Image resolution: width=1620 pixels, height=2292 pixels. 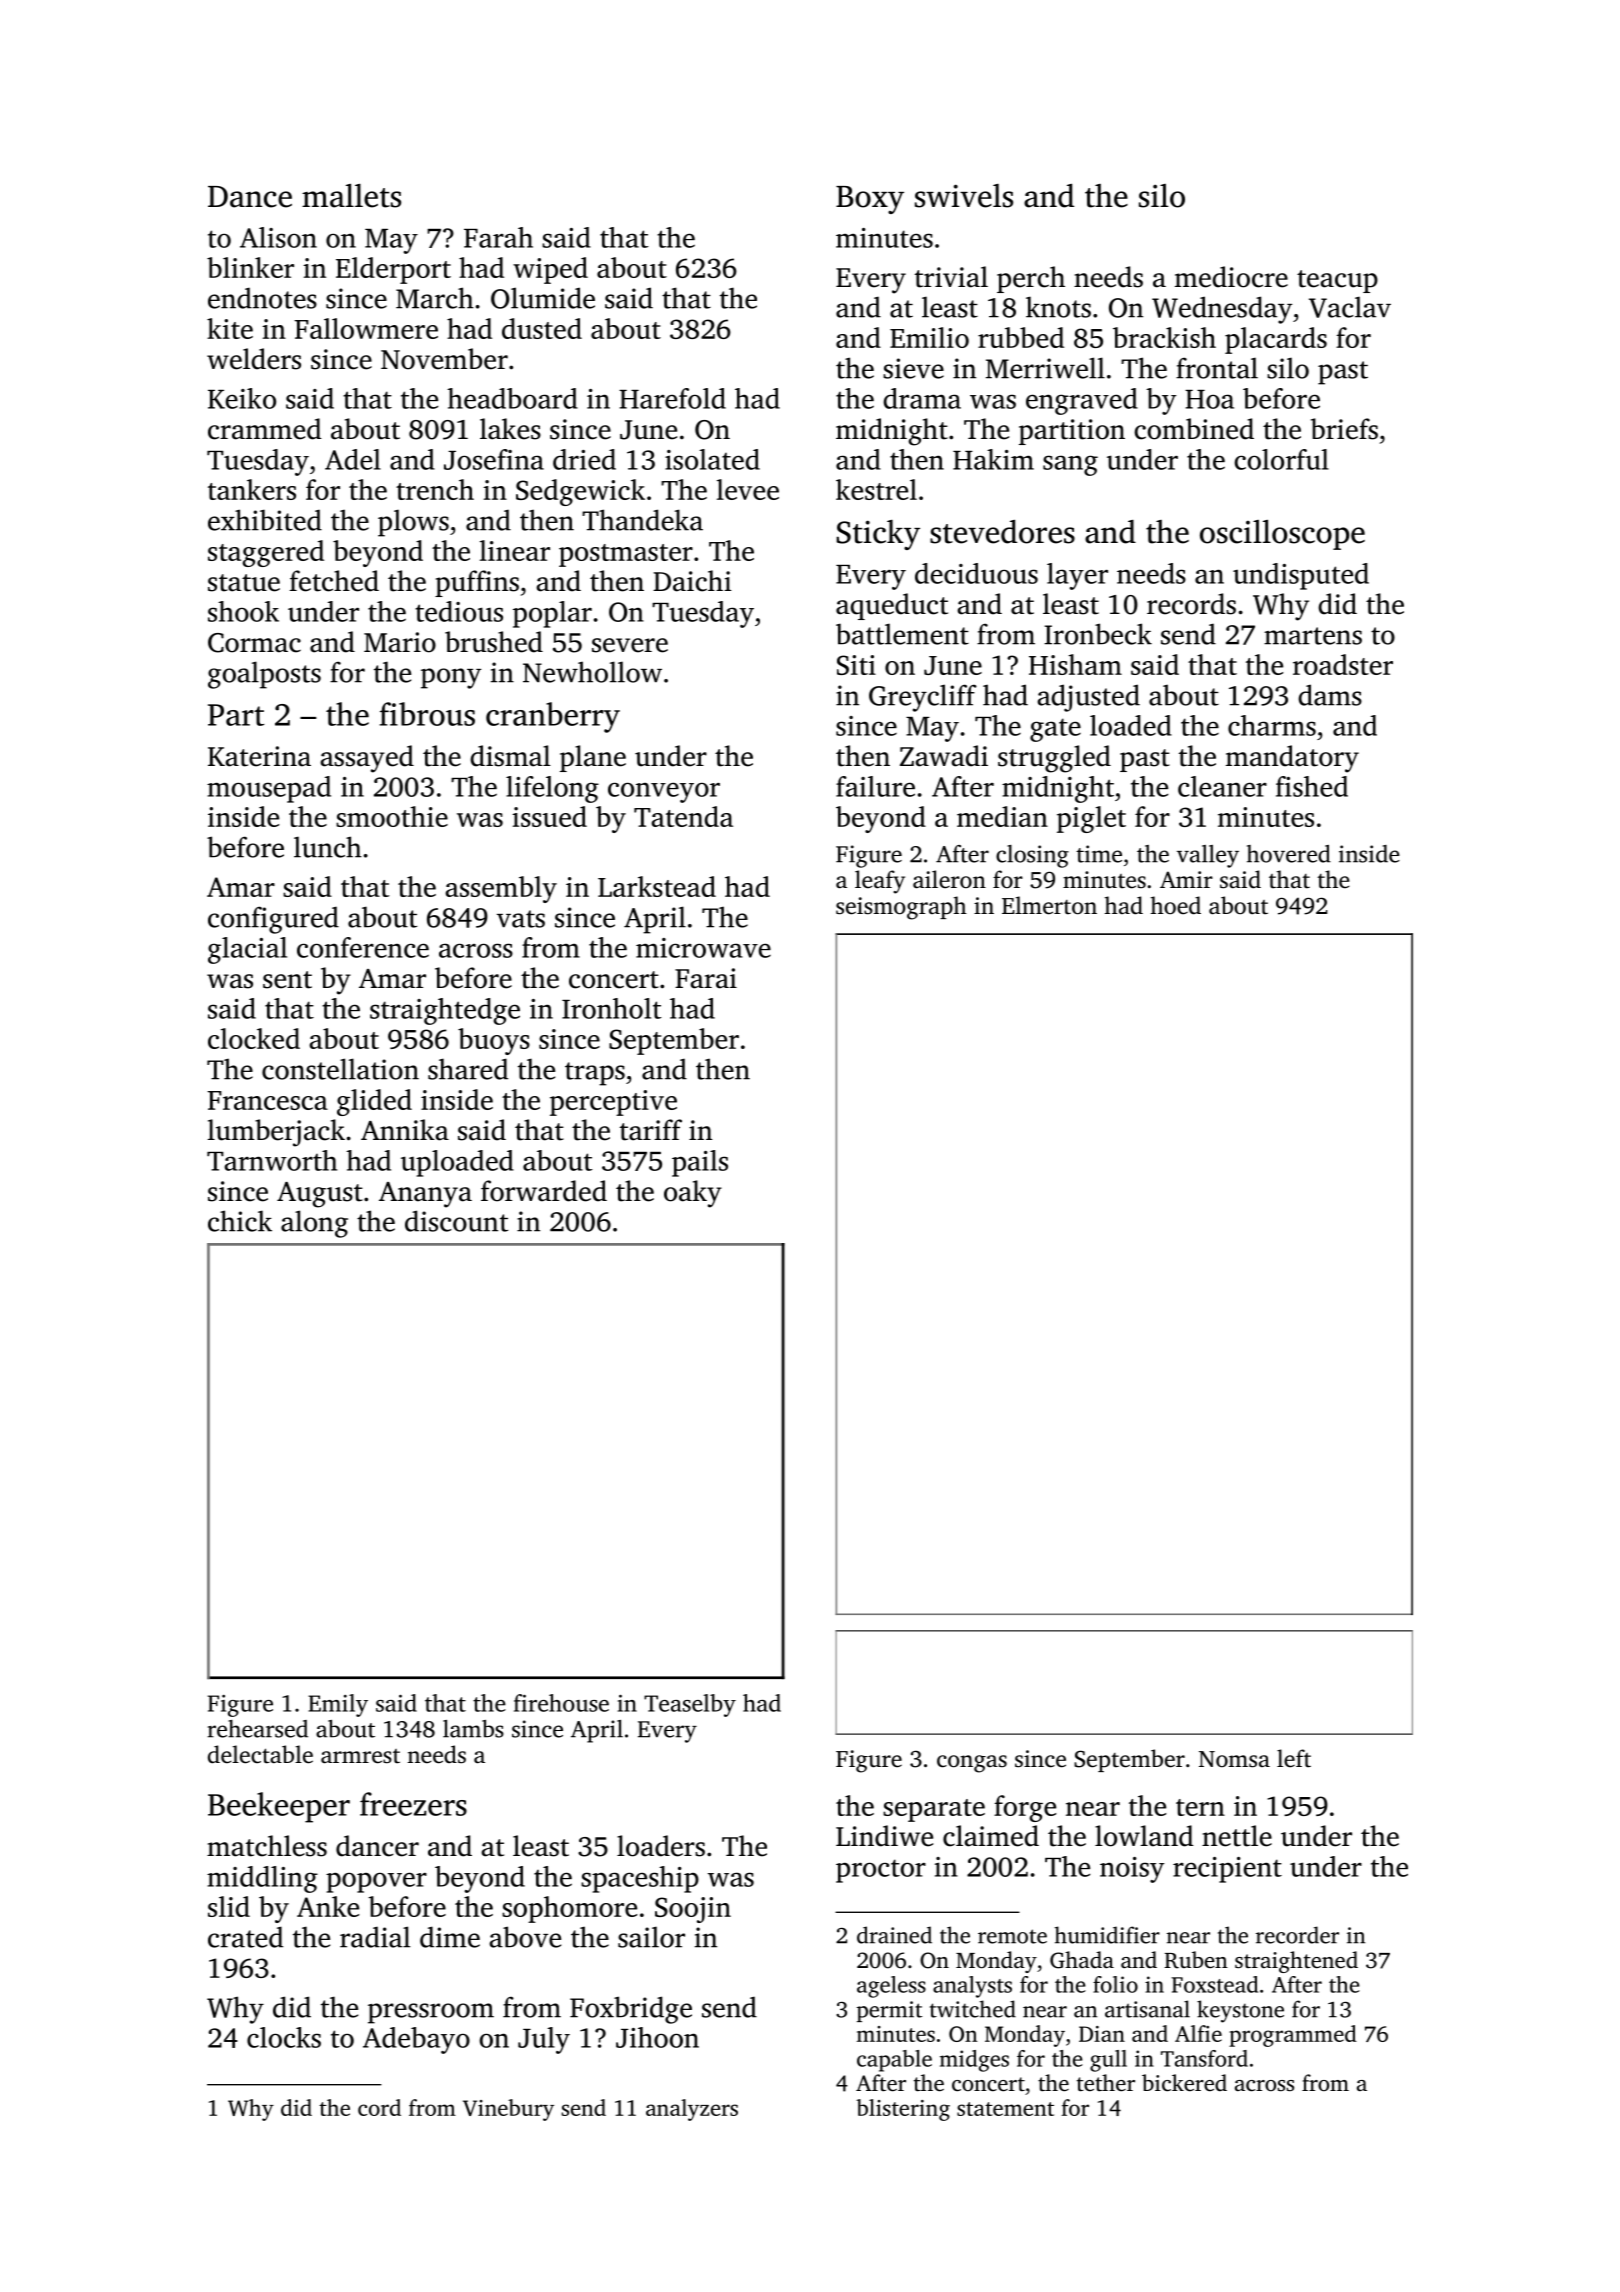 I want to click on Adebayo, so click(x=416, y=2040).
